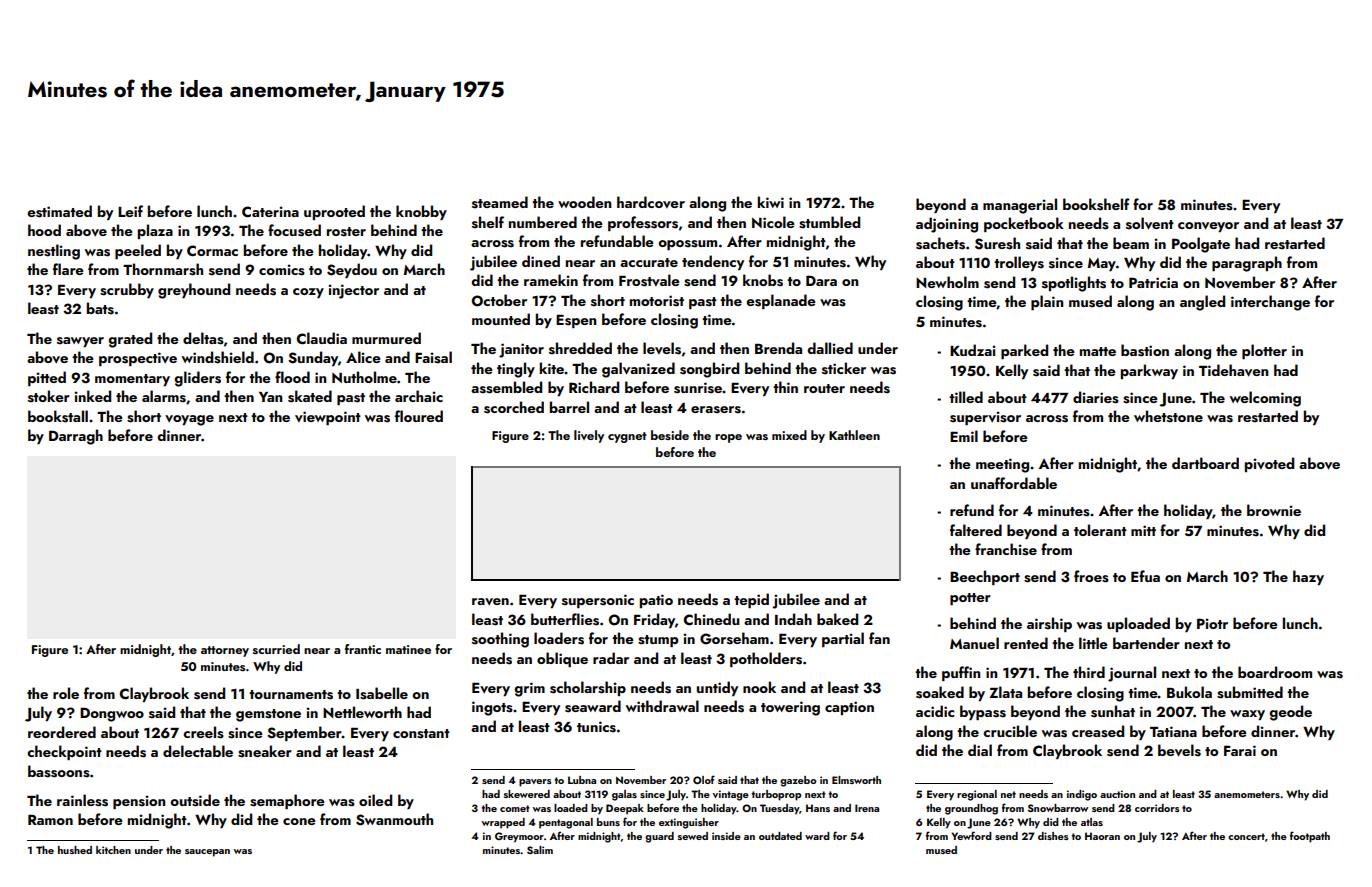 The height and width of the page is (887, 1372). Describe the element at coordinates (212, 250) in the page. I see `Cormac` at that location.
